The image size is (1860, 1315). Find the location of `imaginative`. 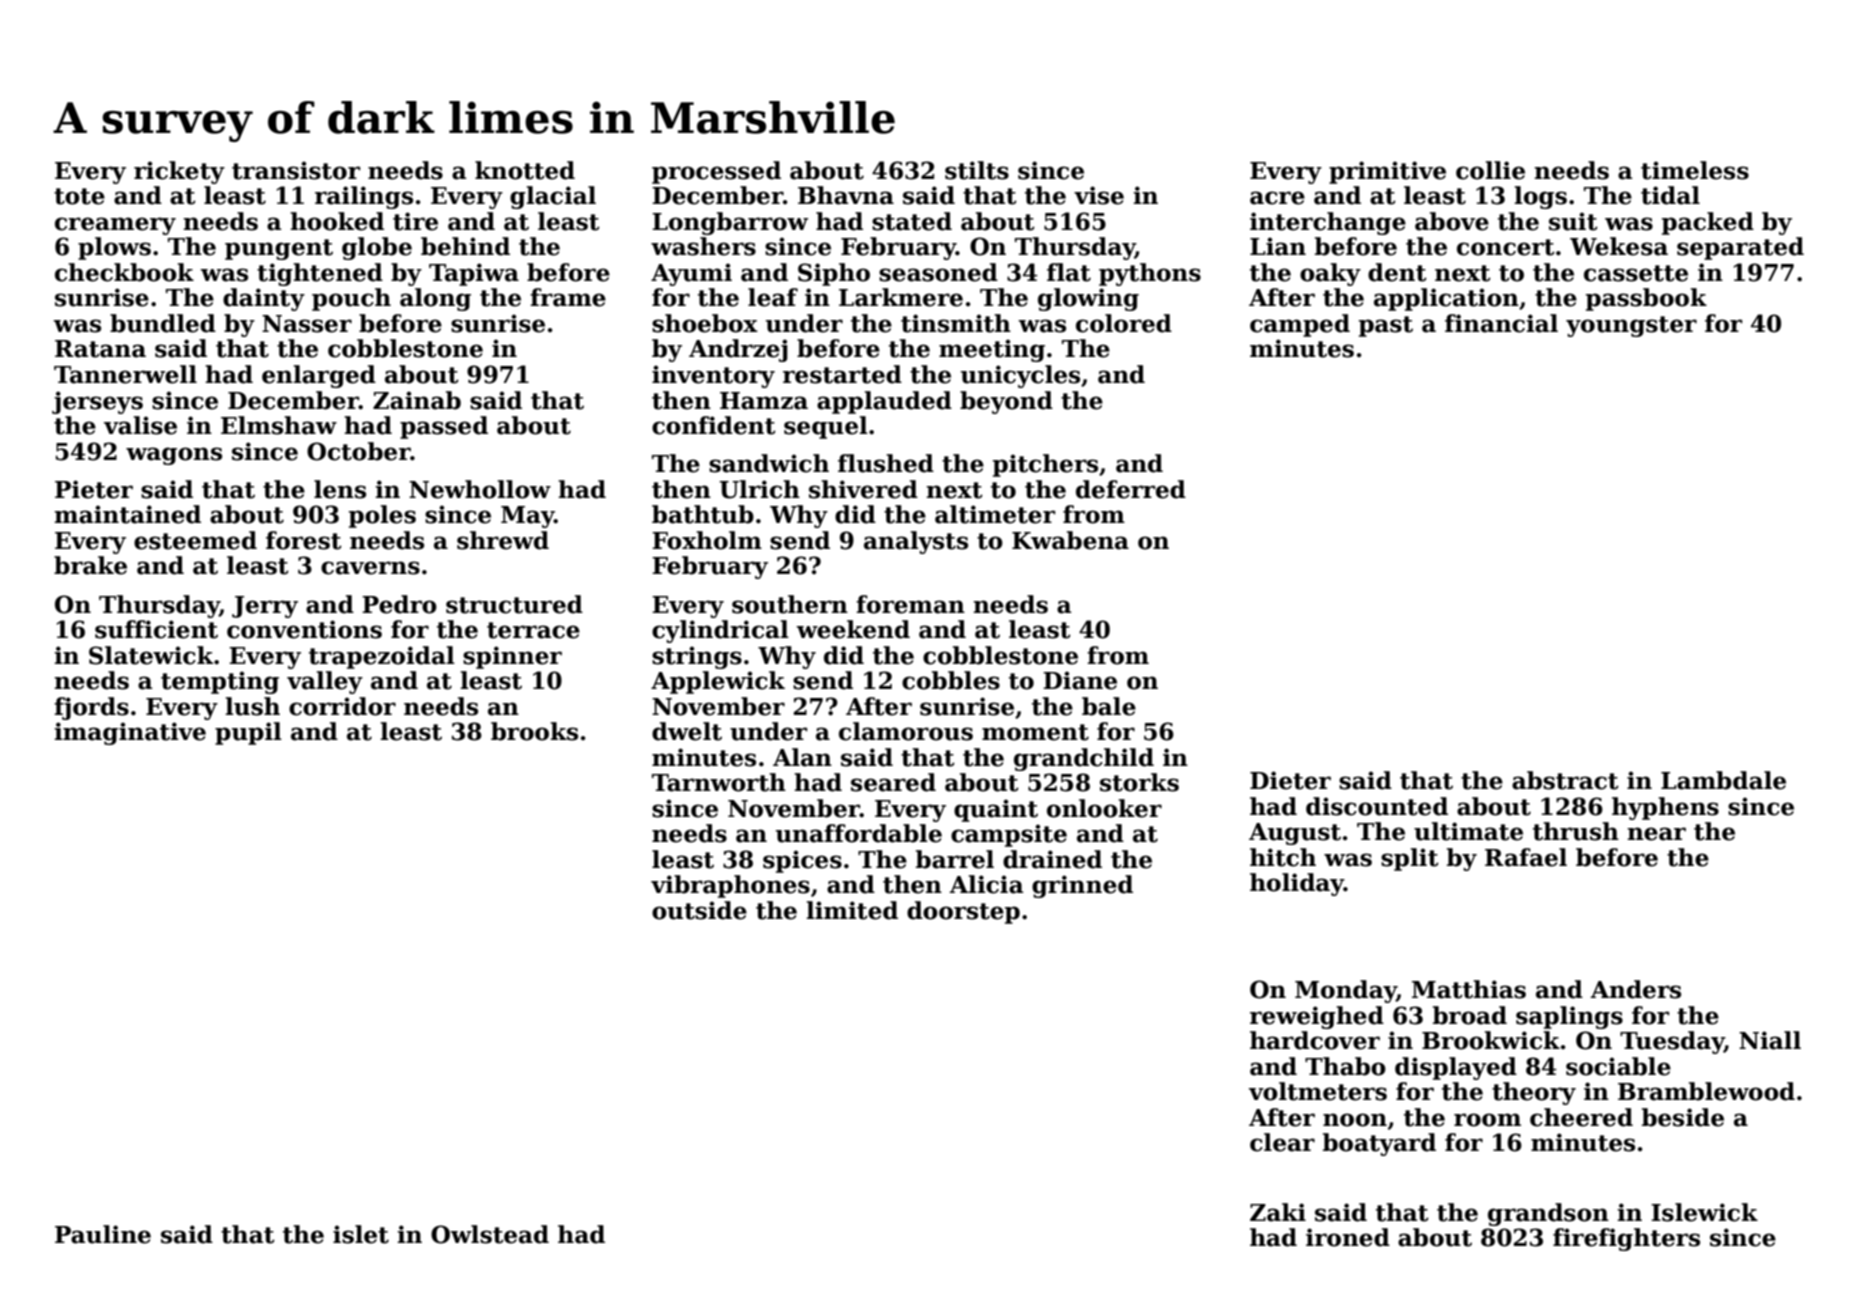

imaginative is located at coordinates (130, 733).
